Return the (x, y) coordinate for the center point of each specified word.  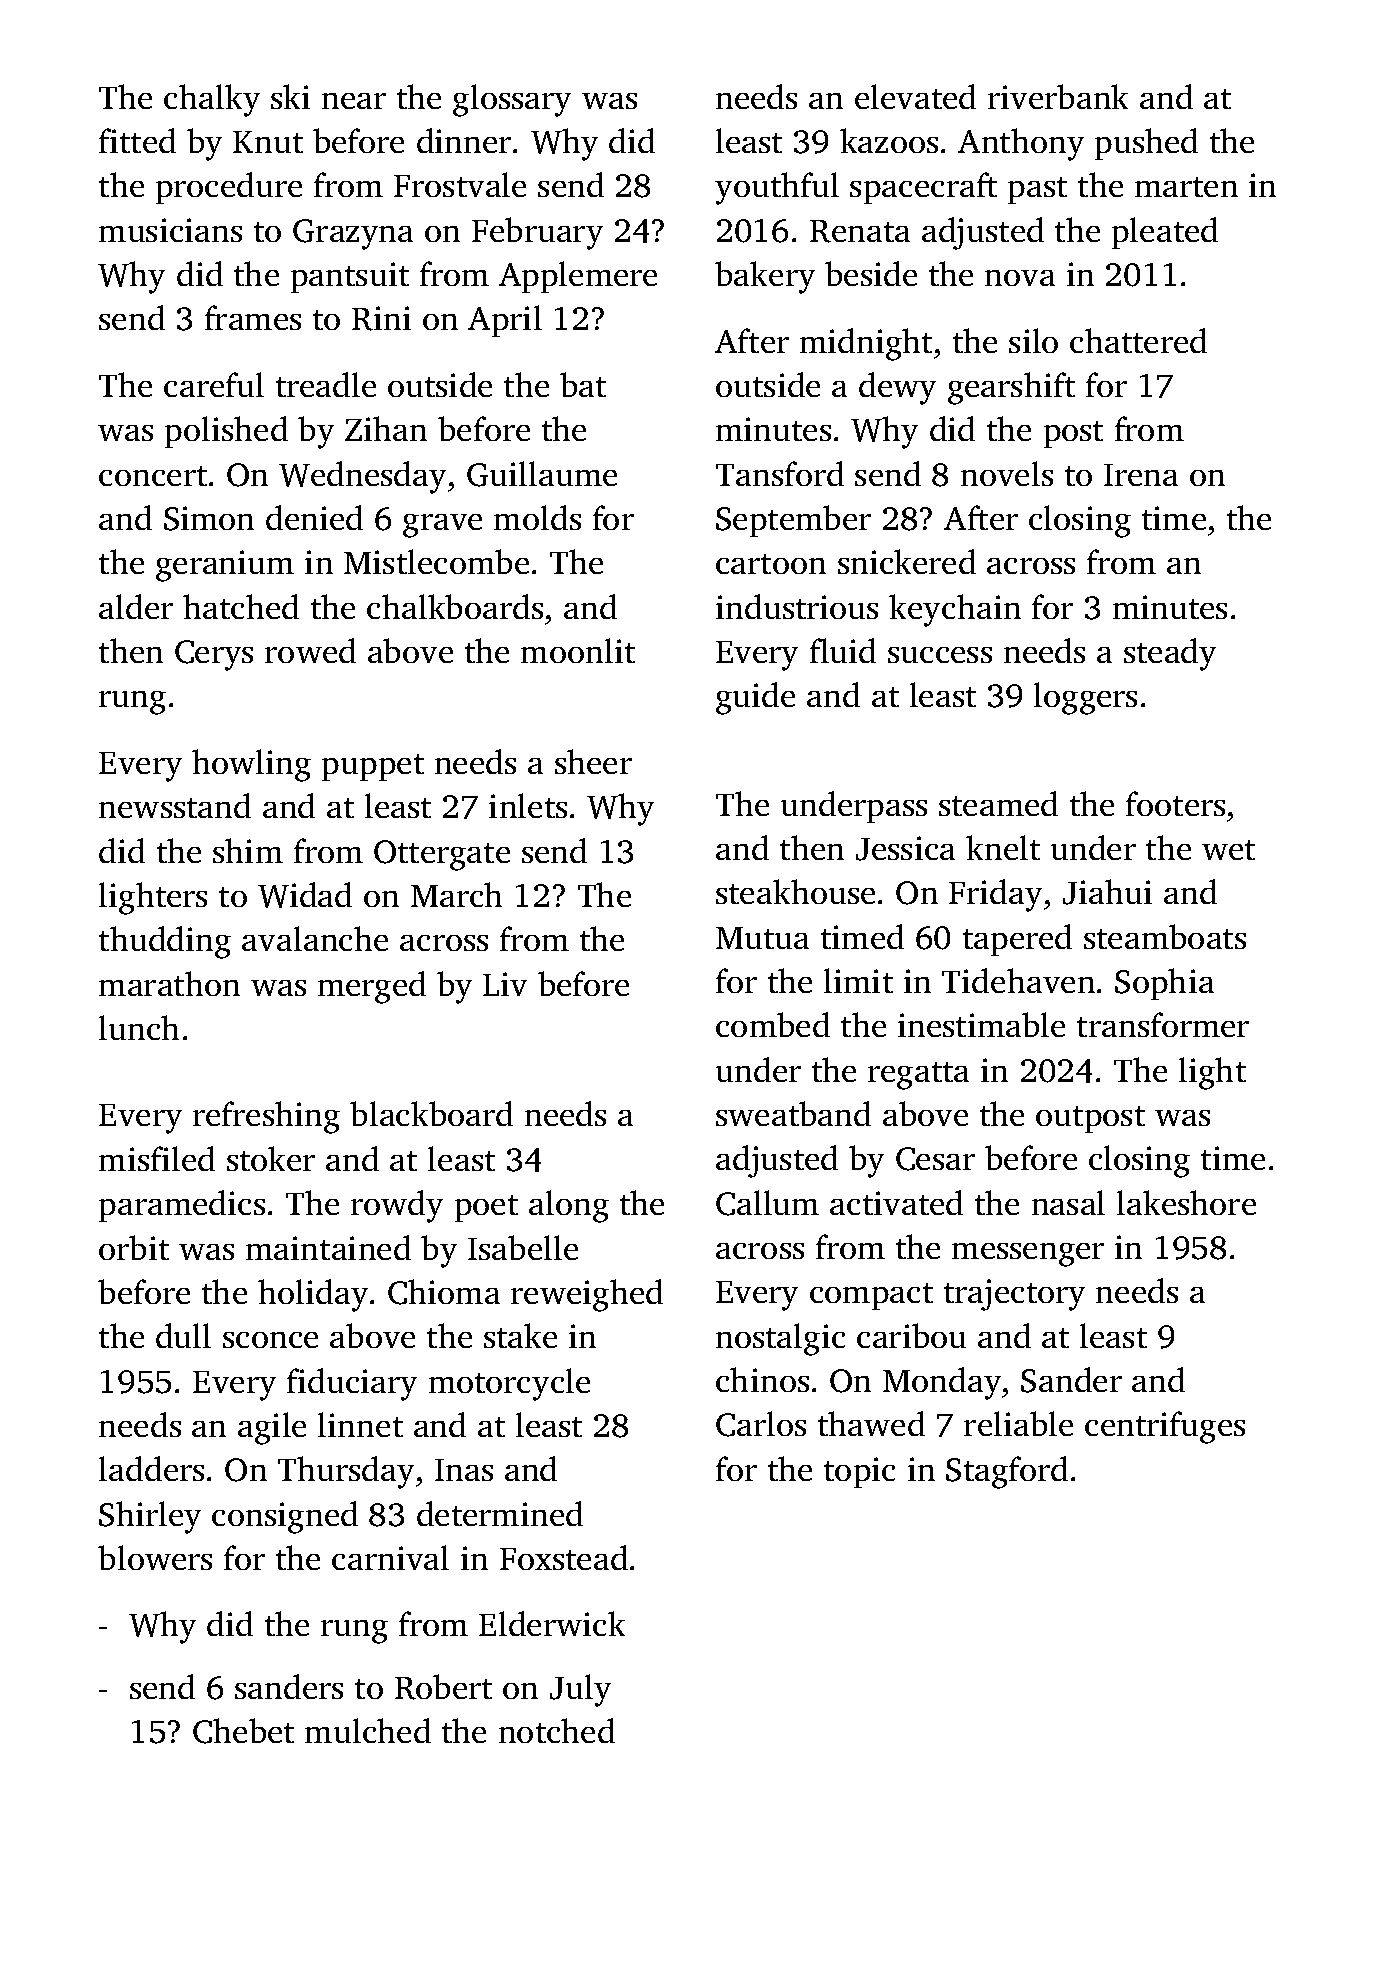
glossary (512, 100)
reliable (1018, 1423)
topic (859, 1472)
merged (372, 987)
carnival (390, 1557)
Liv (505, 984)
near (354, 101)
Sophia (1164, 984)
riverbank (1058, 96)
